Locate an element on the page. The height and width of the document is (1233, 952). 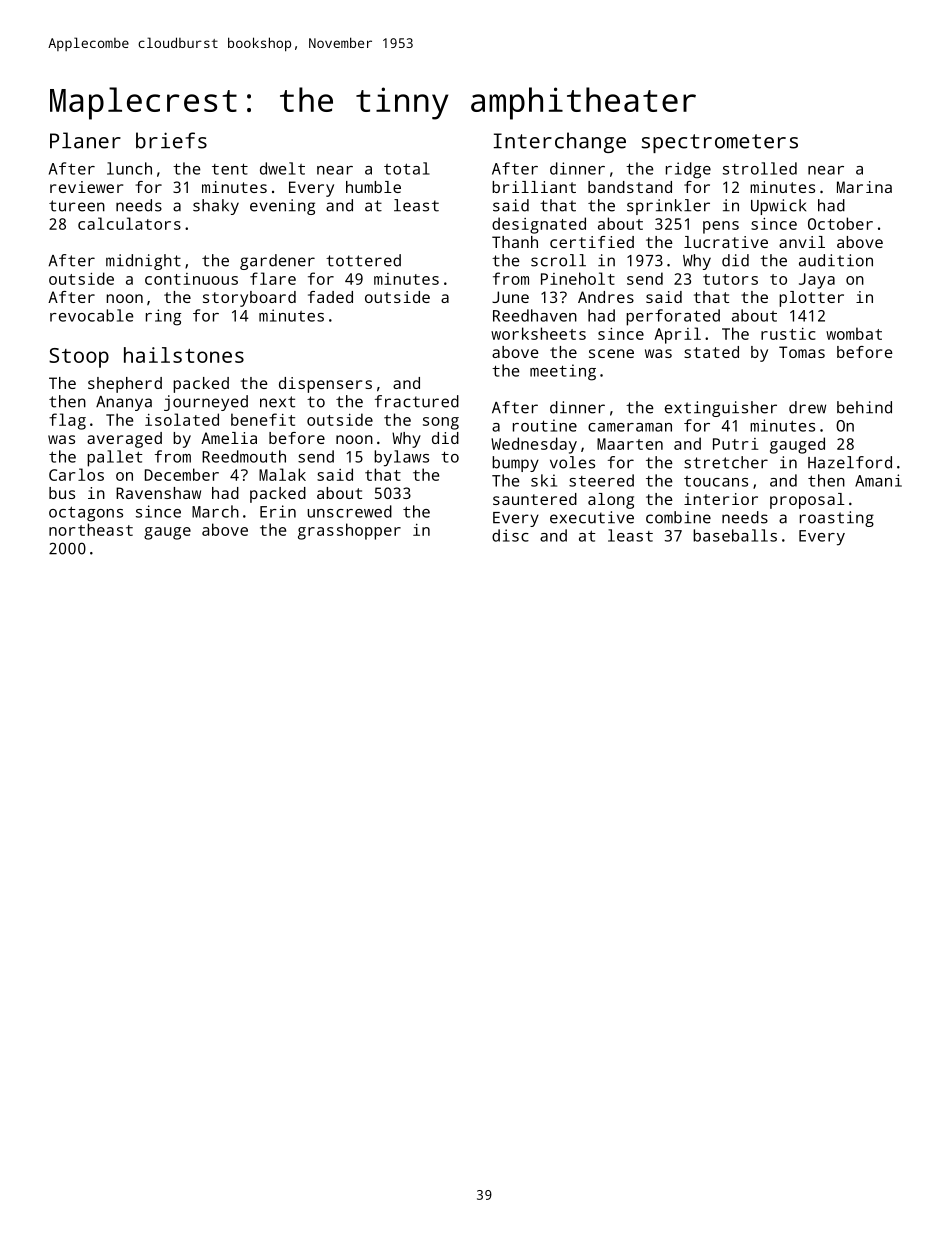
Tomas is located at coordinates (802, 352).
